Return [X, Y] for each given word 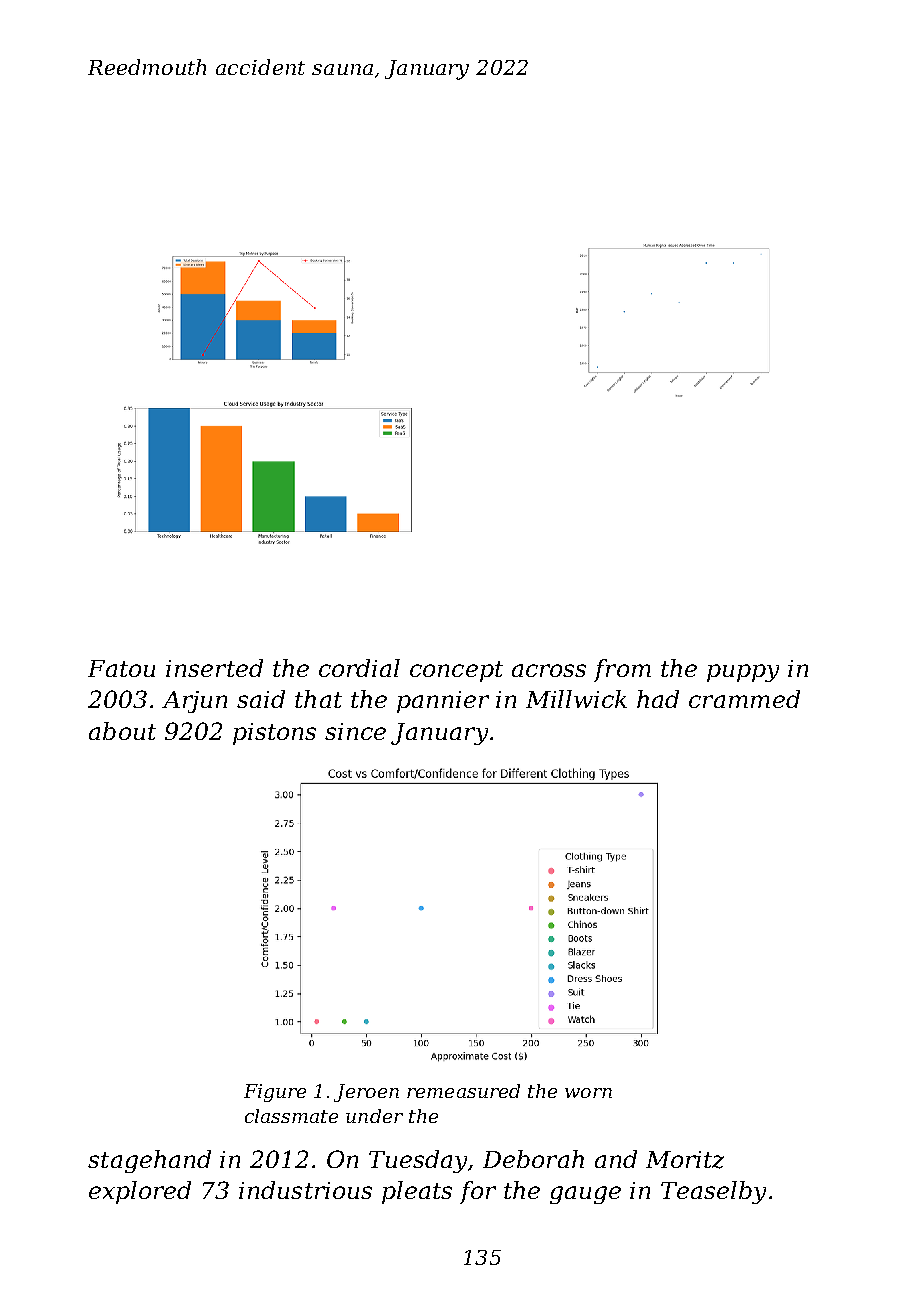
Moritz [685, 1160]
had [658, 699]
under [374, 1116]
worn [588, 1093]
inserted [214, 668]
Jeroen [366, 1093]
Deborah [533, 1159]
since [355, 731]
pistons [274, 734]
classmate [291, 1116]
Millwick [576, 699]
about [122, 731]
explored [140, 1192]
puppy [743, 673]
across [549, 670]
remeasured [463, 1091]
